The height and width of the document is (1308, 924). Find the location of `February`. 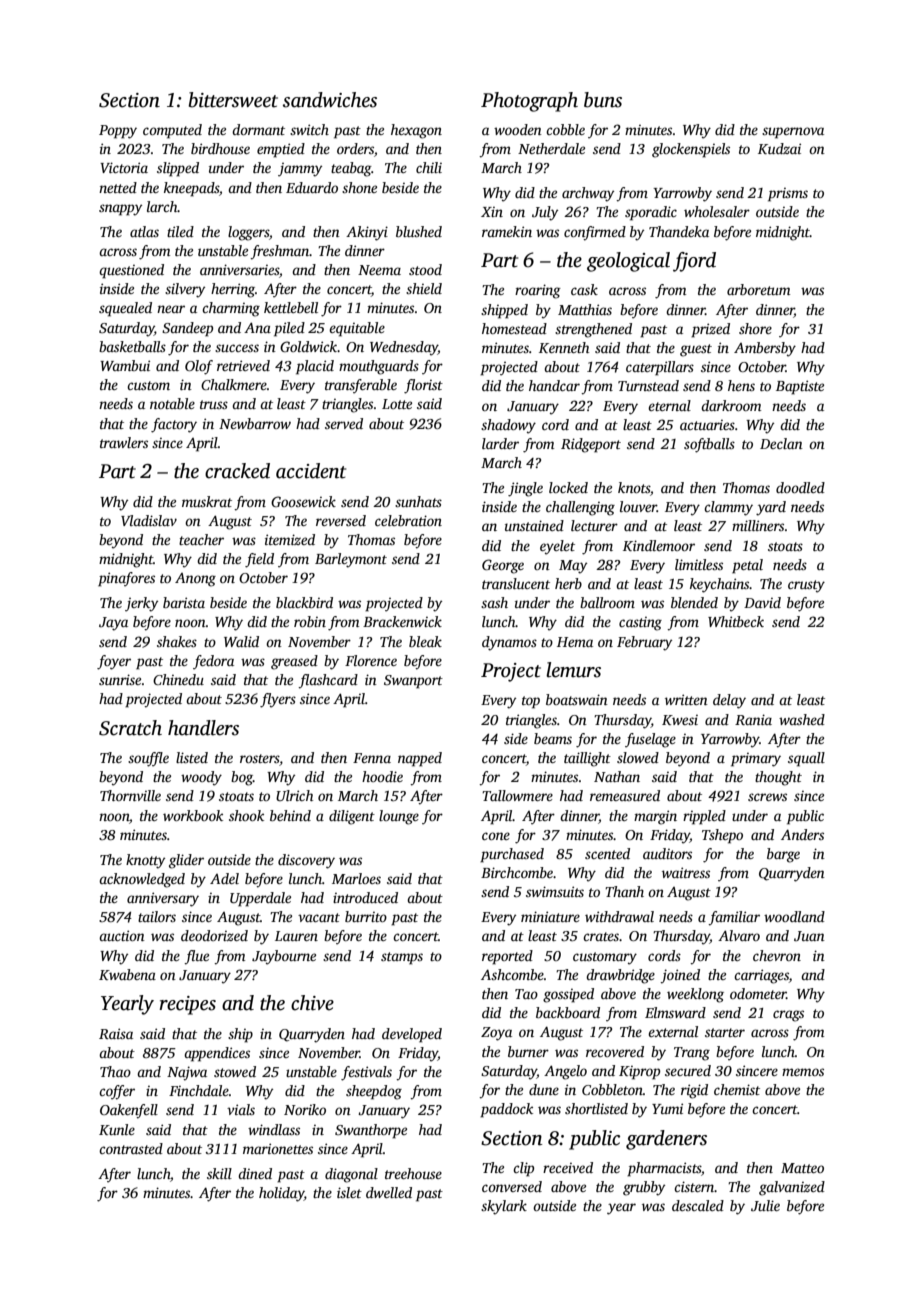

February is located at coordinates (644, 643).
